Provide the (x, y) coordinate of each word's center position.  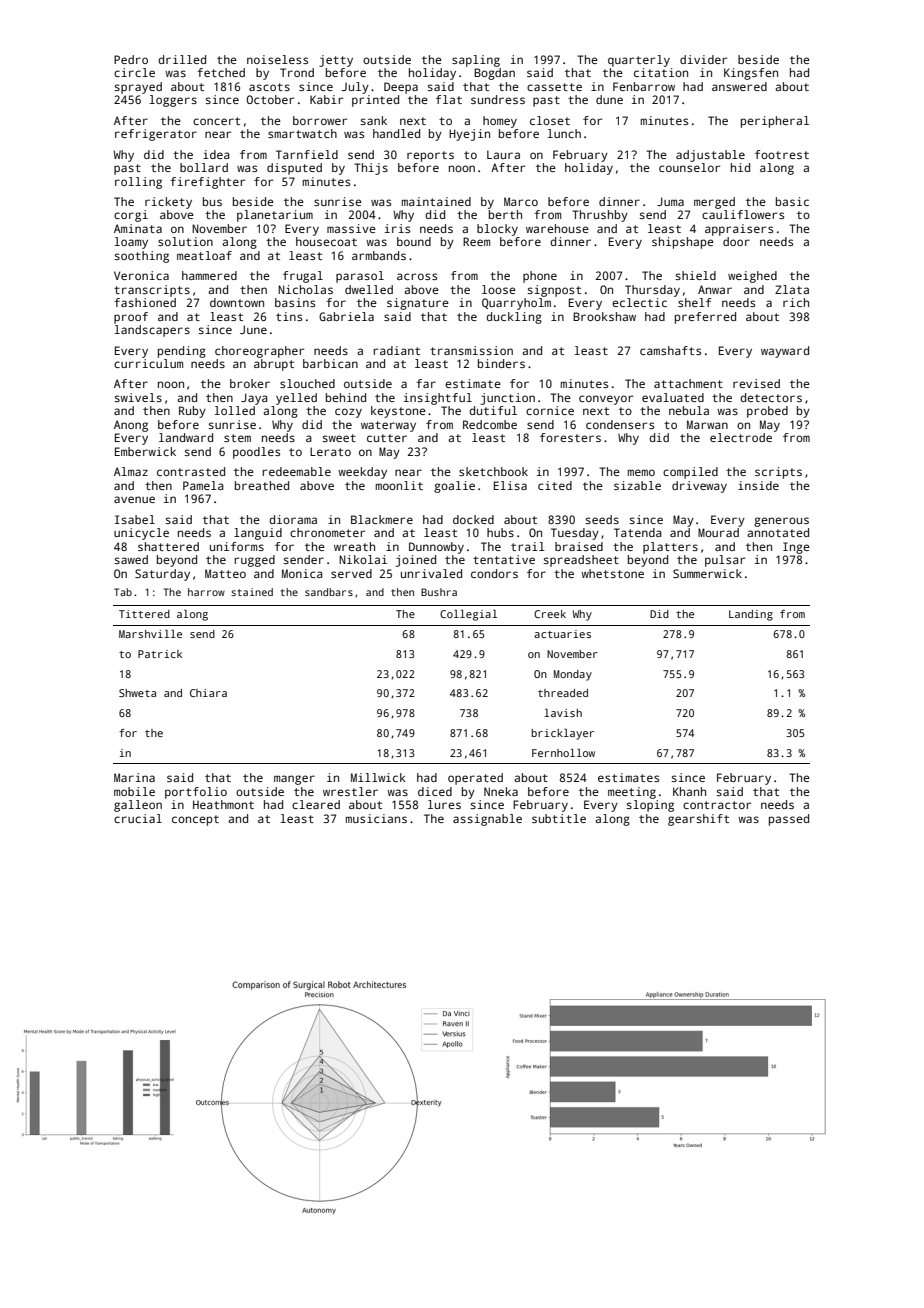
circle (134, 72)
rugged (254, 561)
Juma (670, 201)
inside (758, 485)
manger (294, 780)
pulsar (725, 561)
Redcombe (490, 424)
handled (396, 133)
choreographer (259, 352)
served (351, 573)
